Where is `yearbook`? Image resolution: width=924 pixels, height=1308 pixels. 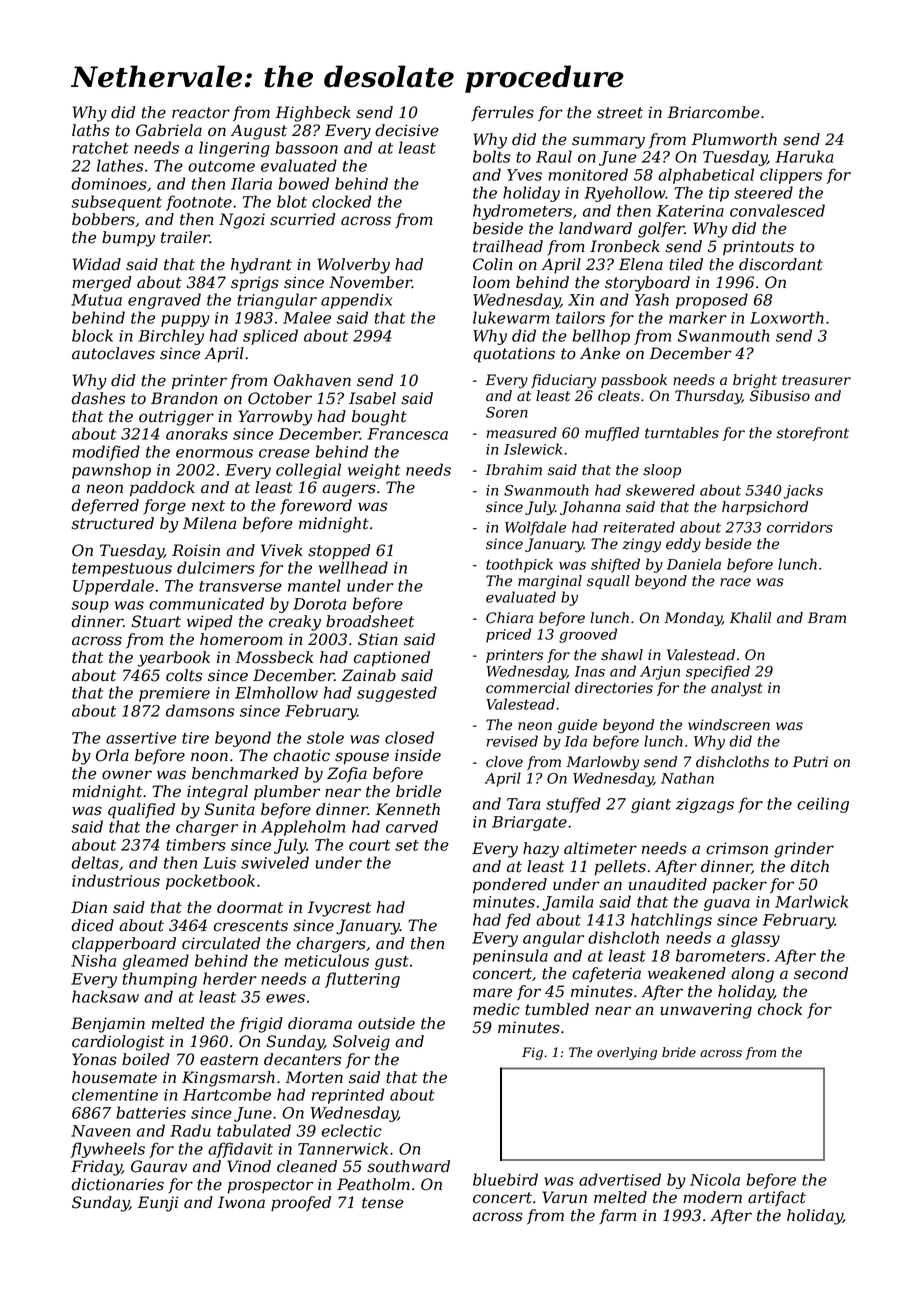 yearbook is located at coordinates (174, 659).
